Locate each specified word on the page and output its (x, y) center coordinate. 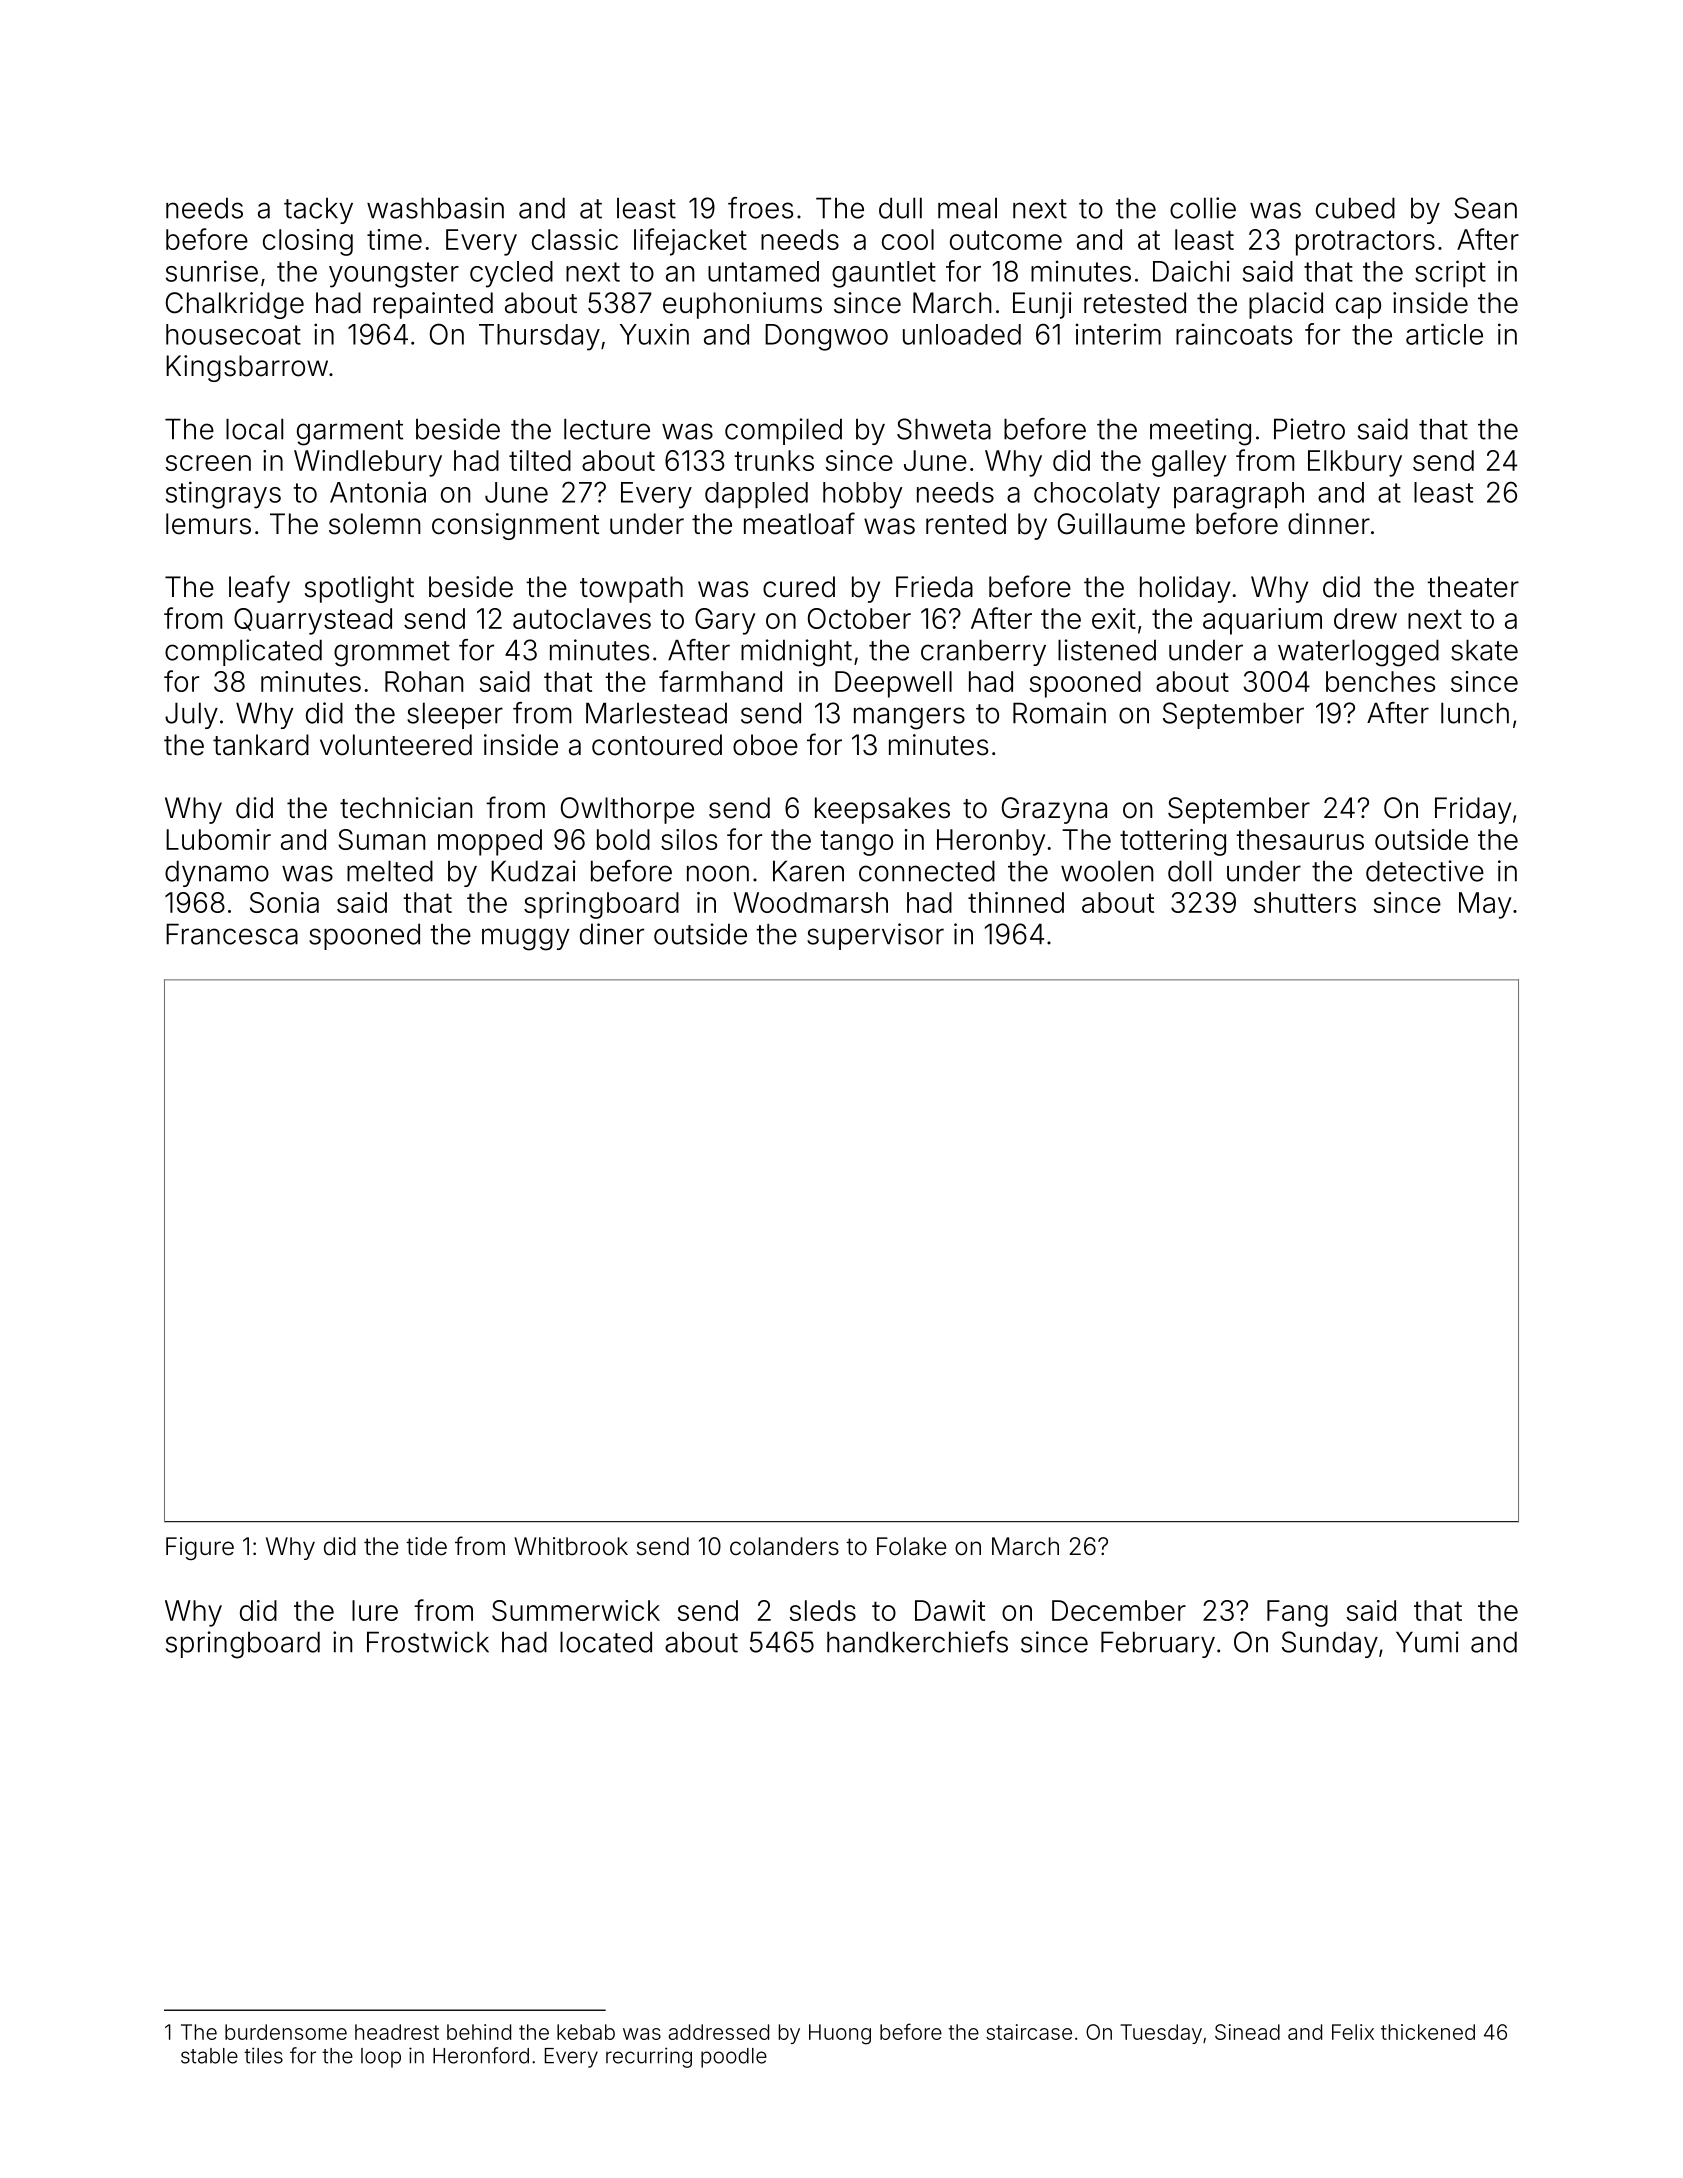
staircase (1029, 2032)
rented (966, 524)
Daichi (1191, 271)
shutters (1305, 902)
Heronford (481, 2055)
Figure (200, 1548)
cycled (511, 274)
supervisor (875, 936)
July (191, 715)
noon (718, 873)
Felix (1353, 2032)
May (1485, 905)
